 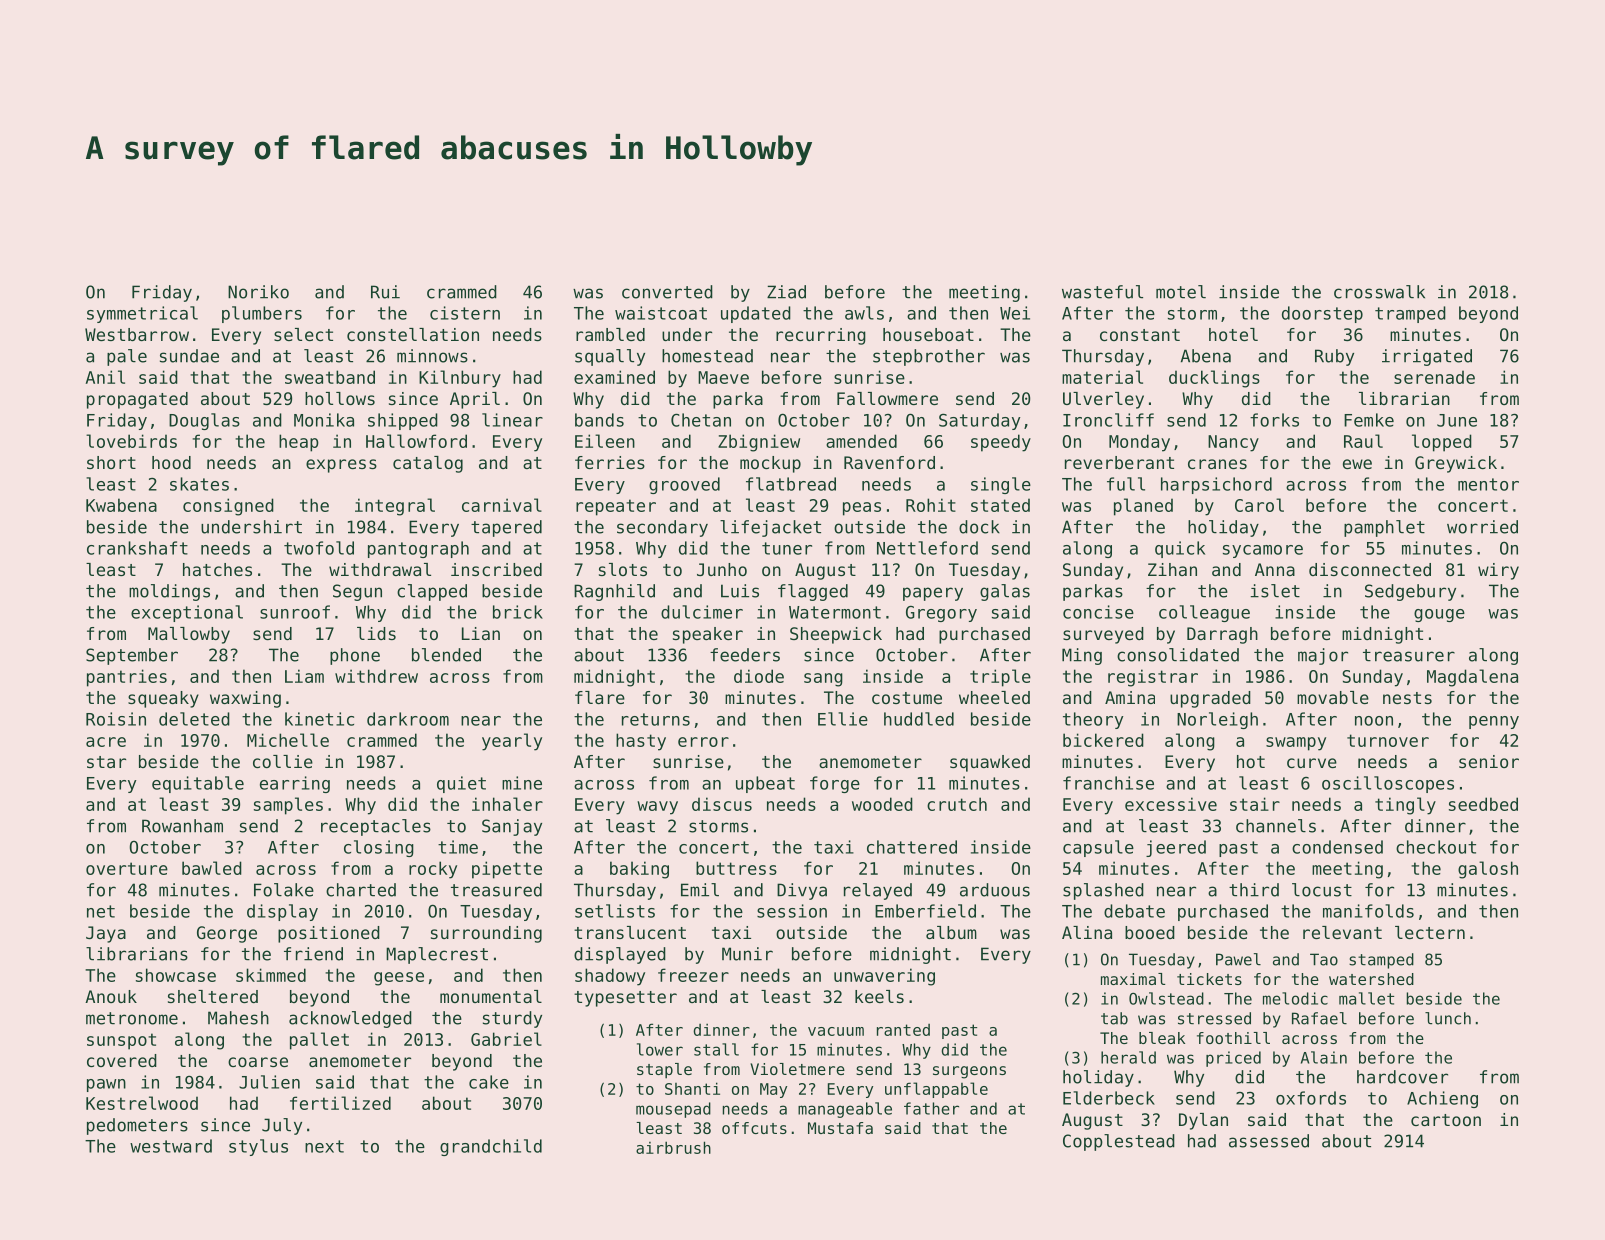 I want to click on crosswalk, so click(x=1379, y=292).
